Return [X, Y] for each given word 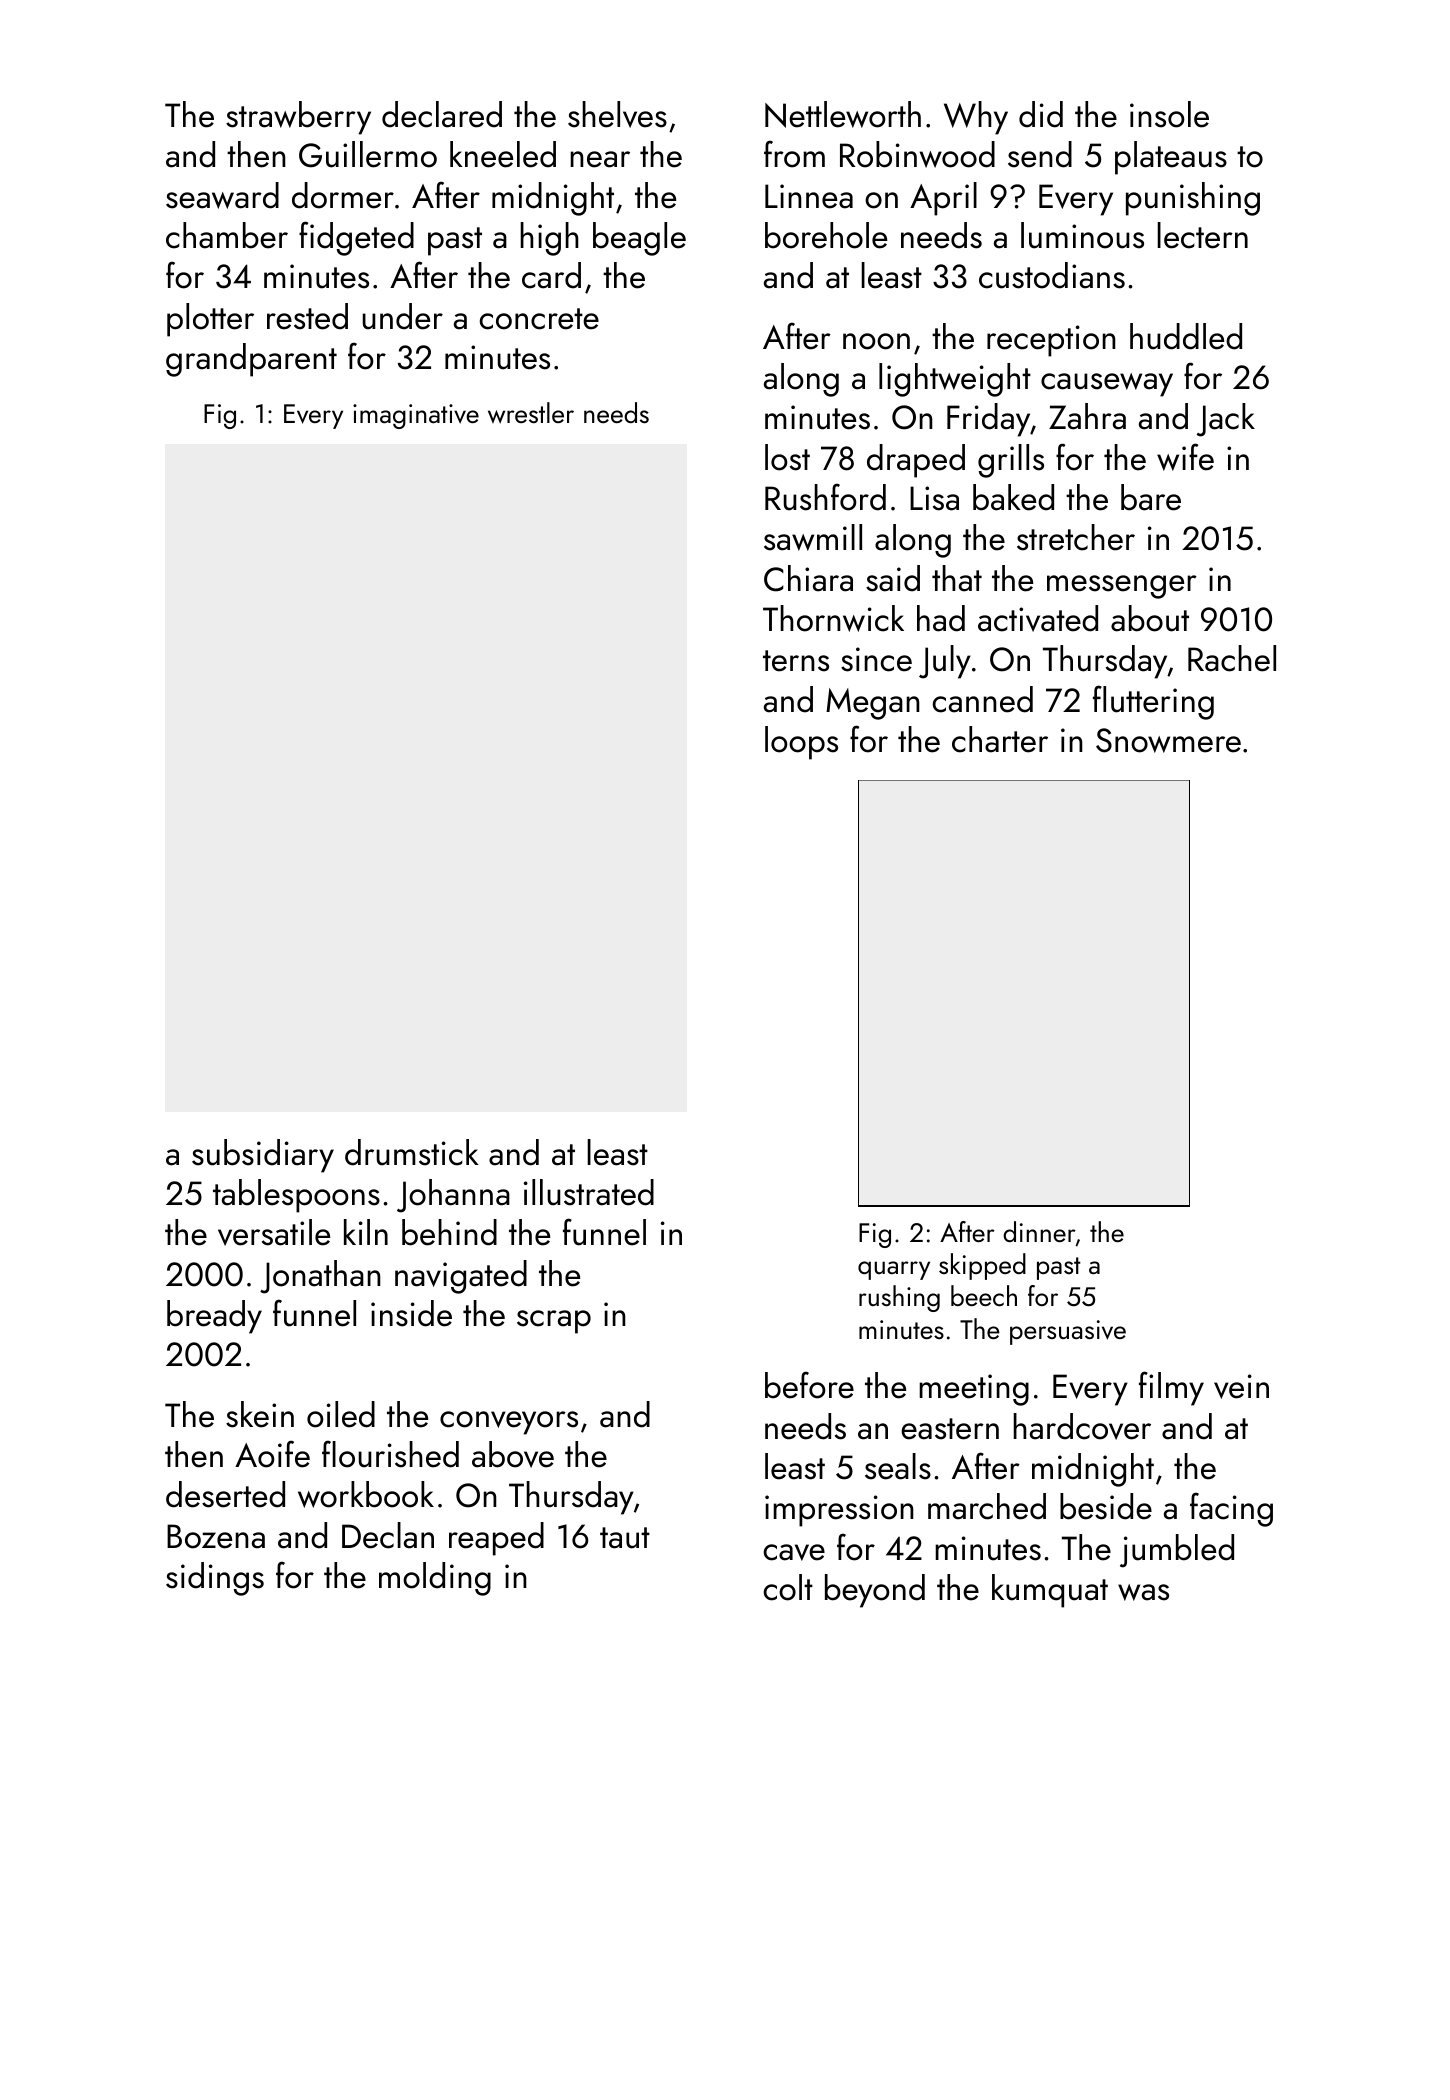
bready [214, 1317]
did [1041, 114]
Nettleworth [843, 114]
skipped [982, 1266]
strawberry [298, 118]
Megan [873, 704]
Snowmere [1168, 740]
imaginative [416, 416]
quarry [894, 1270]
